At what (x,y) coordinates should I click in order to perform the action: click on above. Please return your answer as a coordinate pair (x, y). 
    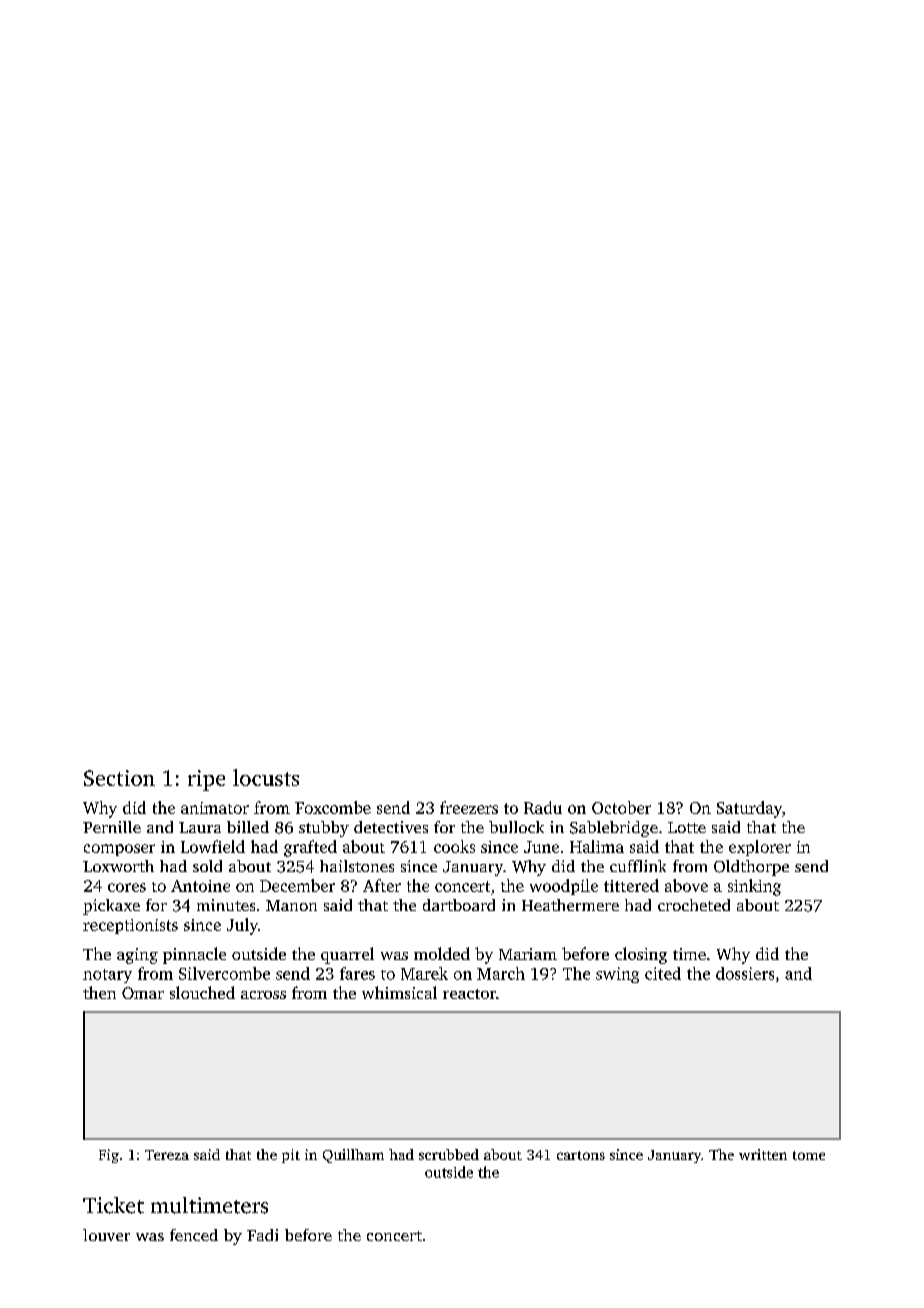
    Looking at the image, I should click on (686, 885).
